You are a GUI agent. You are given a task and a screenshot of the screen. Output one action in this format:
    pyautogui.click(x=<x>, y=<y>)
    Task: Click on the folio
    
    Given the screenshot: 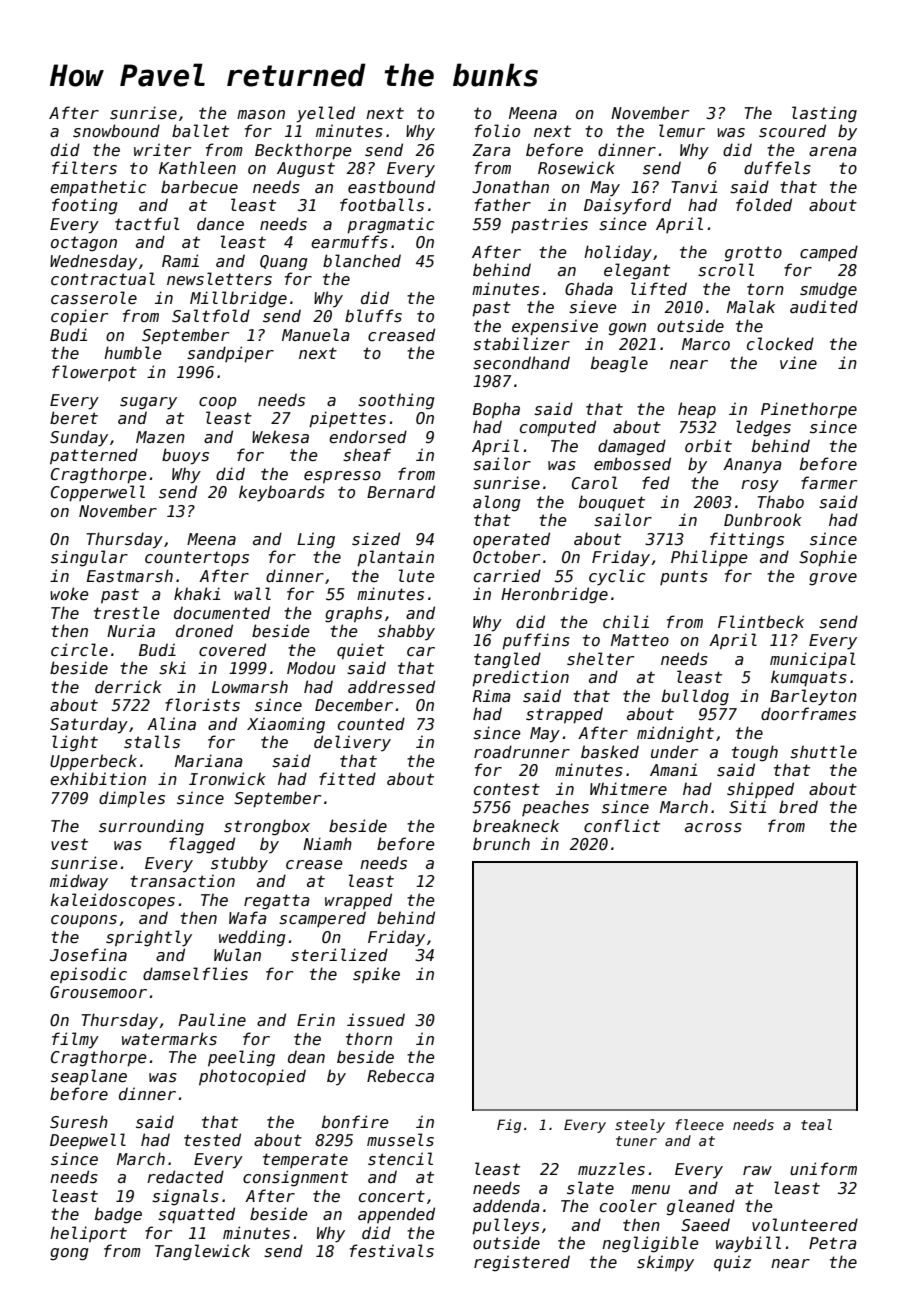 What is the action you would take?
    pyautogui.click(x=497, y=130)
